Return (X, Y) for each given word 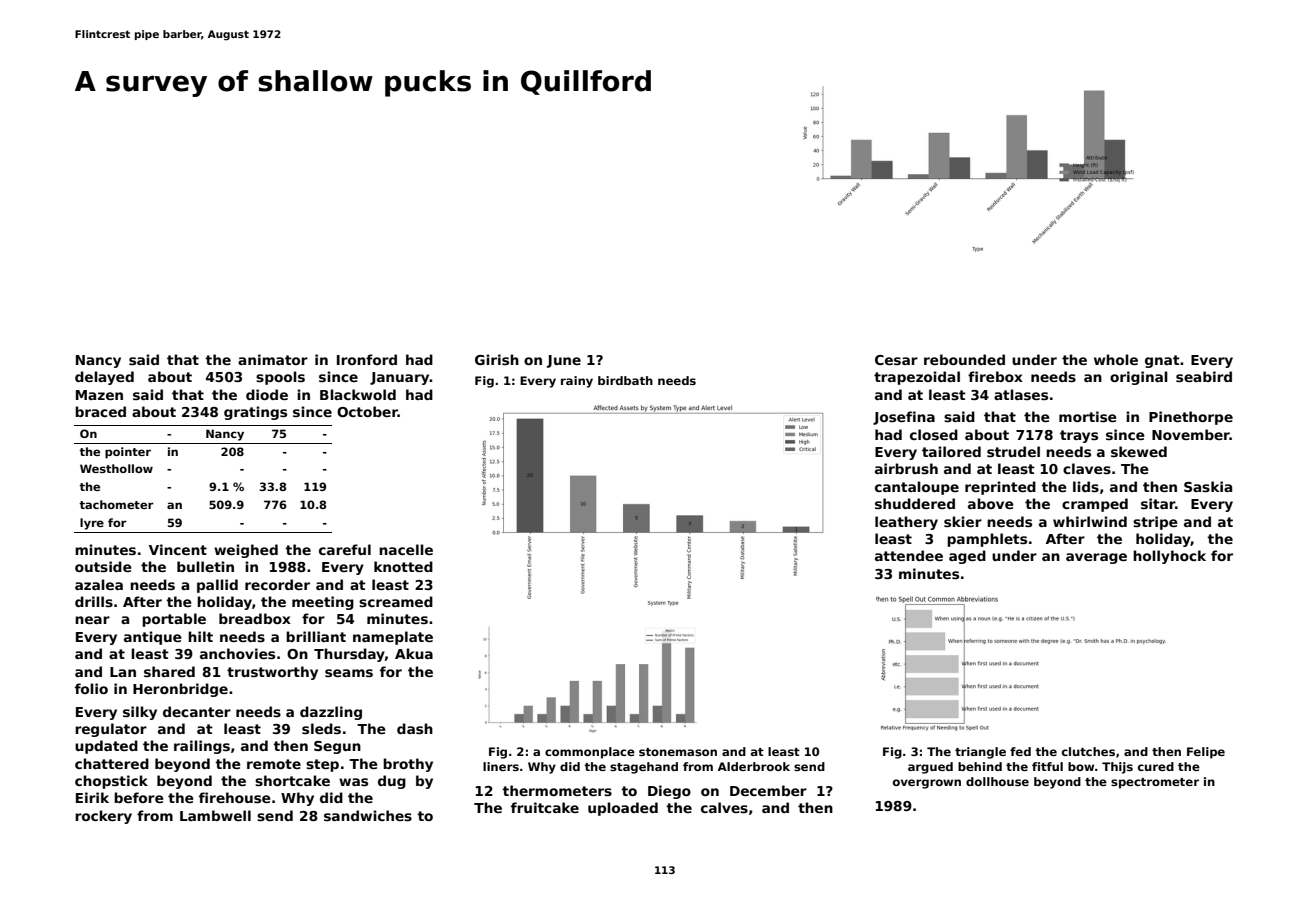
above (991, 503)
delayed (104, 378)
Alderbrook (754, 766)
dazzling (331, 713)
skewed (1139, 451)
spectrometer (1155, 783)
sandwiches (368, 815)
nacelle (406, 549)
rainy (577, 382)
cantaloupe (917, 488)
